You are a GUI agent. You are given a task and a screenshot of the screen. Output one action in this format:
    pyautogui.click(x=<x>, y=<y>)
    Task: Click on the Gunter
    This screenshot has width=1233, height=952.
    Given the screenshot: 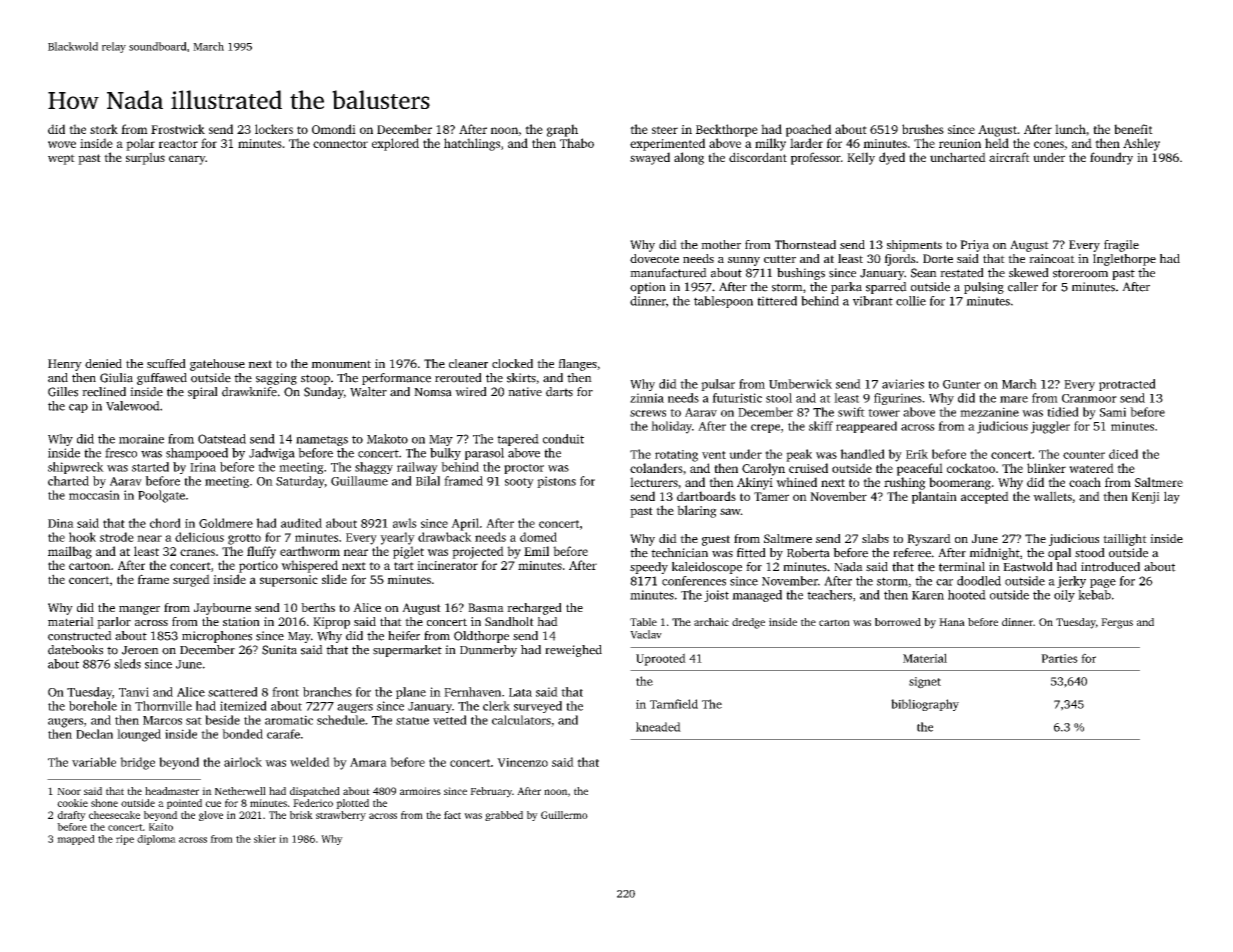 What is the action you would take?
    pyautogui.click(x=962, y=384)
